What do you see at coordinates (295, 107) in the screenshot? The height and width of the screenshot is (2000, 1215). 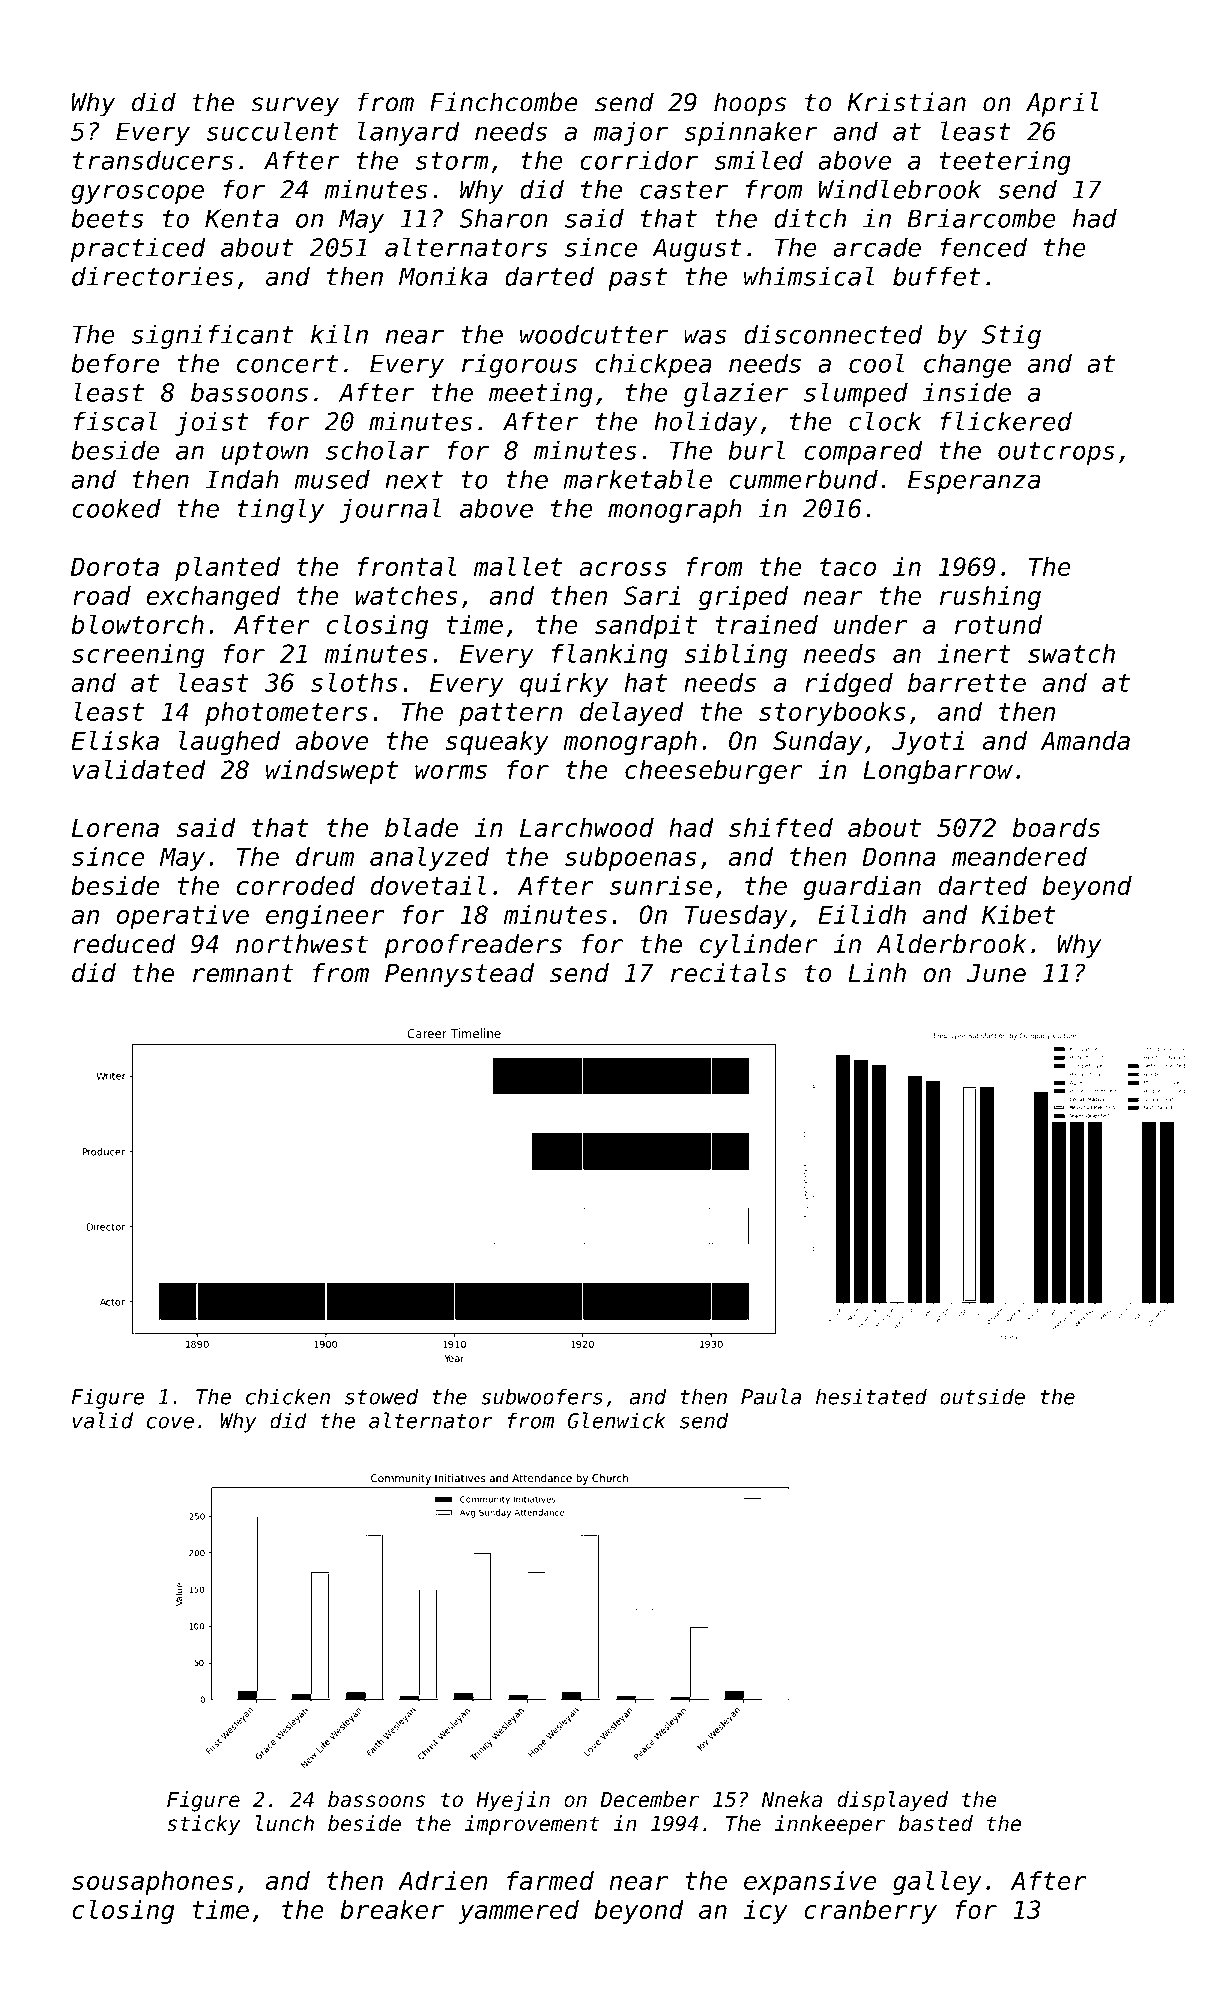 I see `survey` at bounding box center [295, 107].
